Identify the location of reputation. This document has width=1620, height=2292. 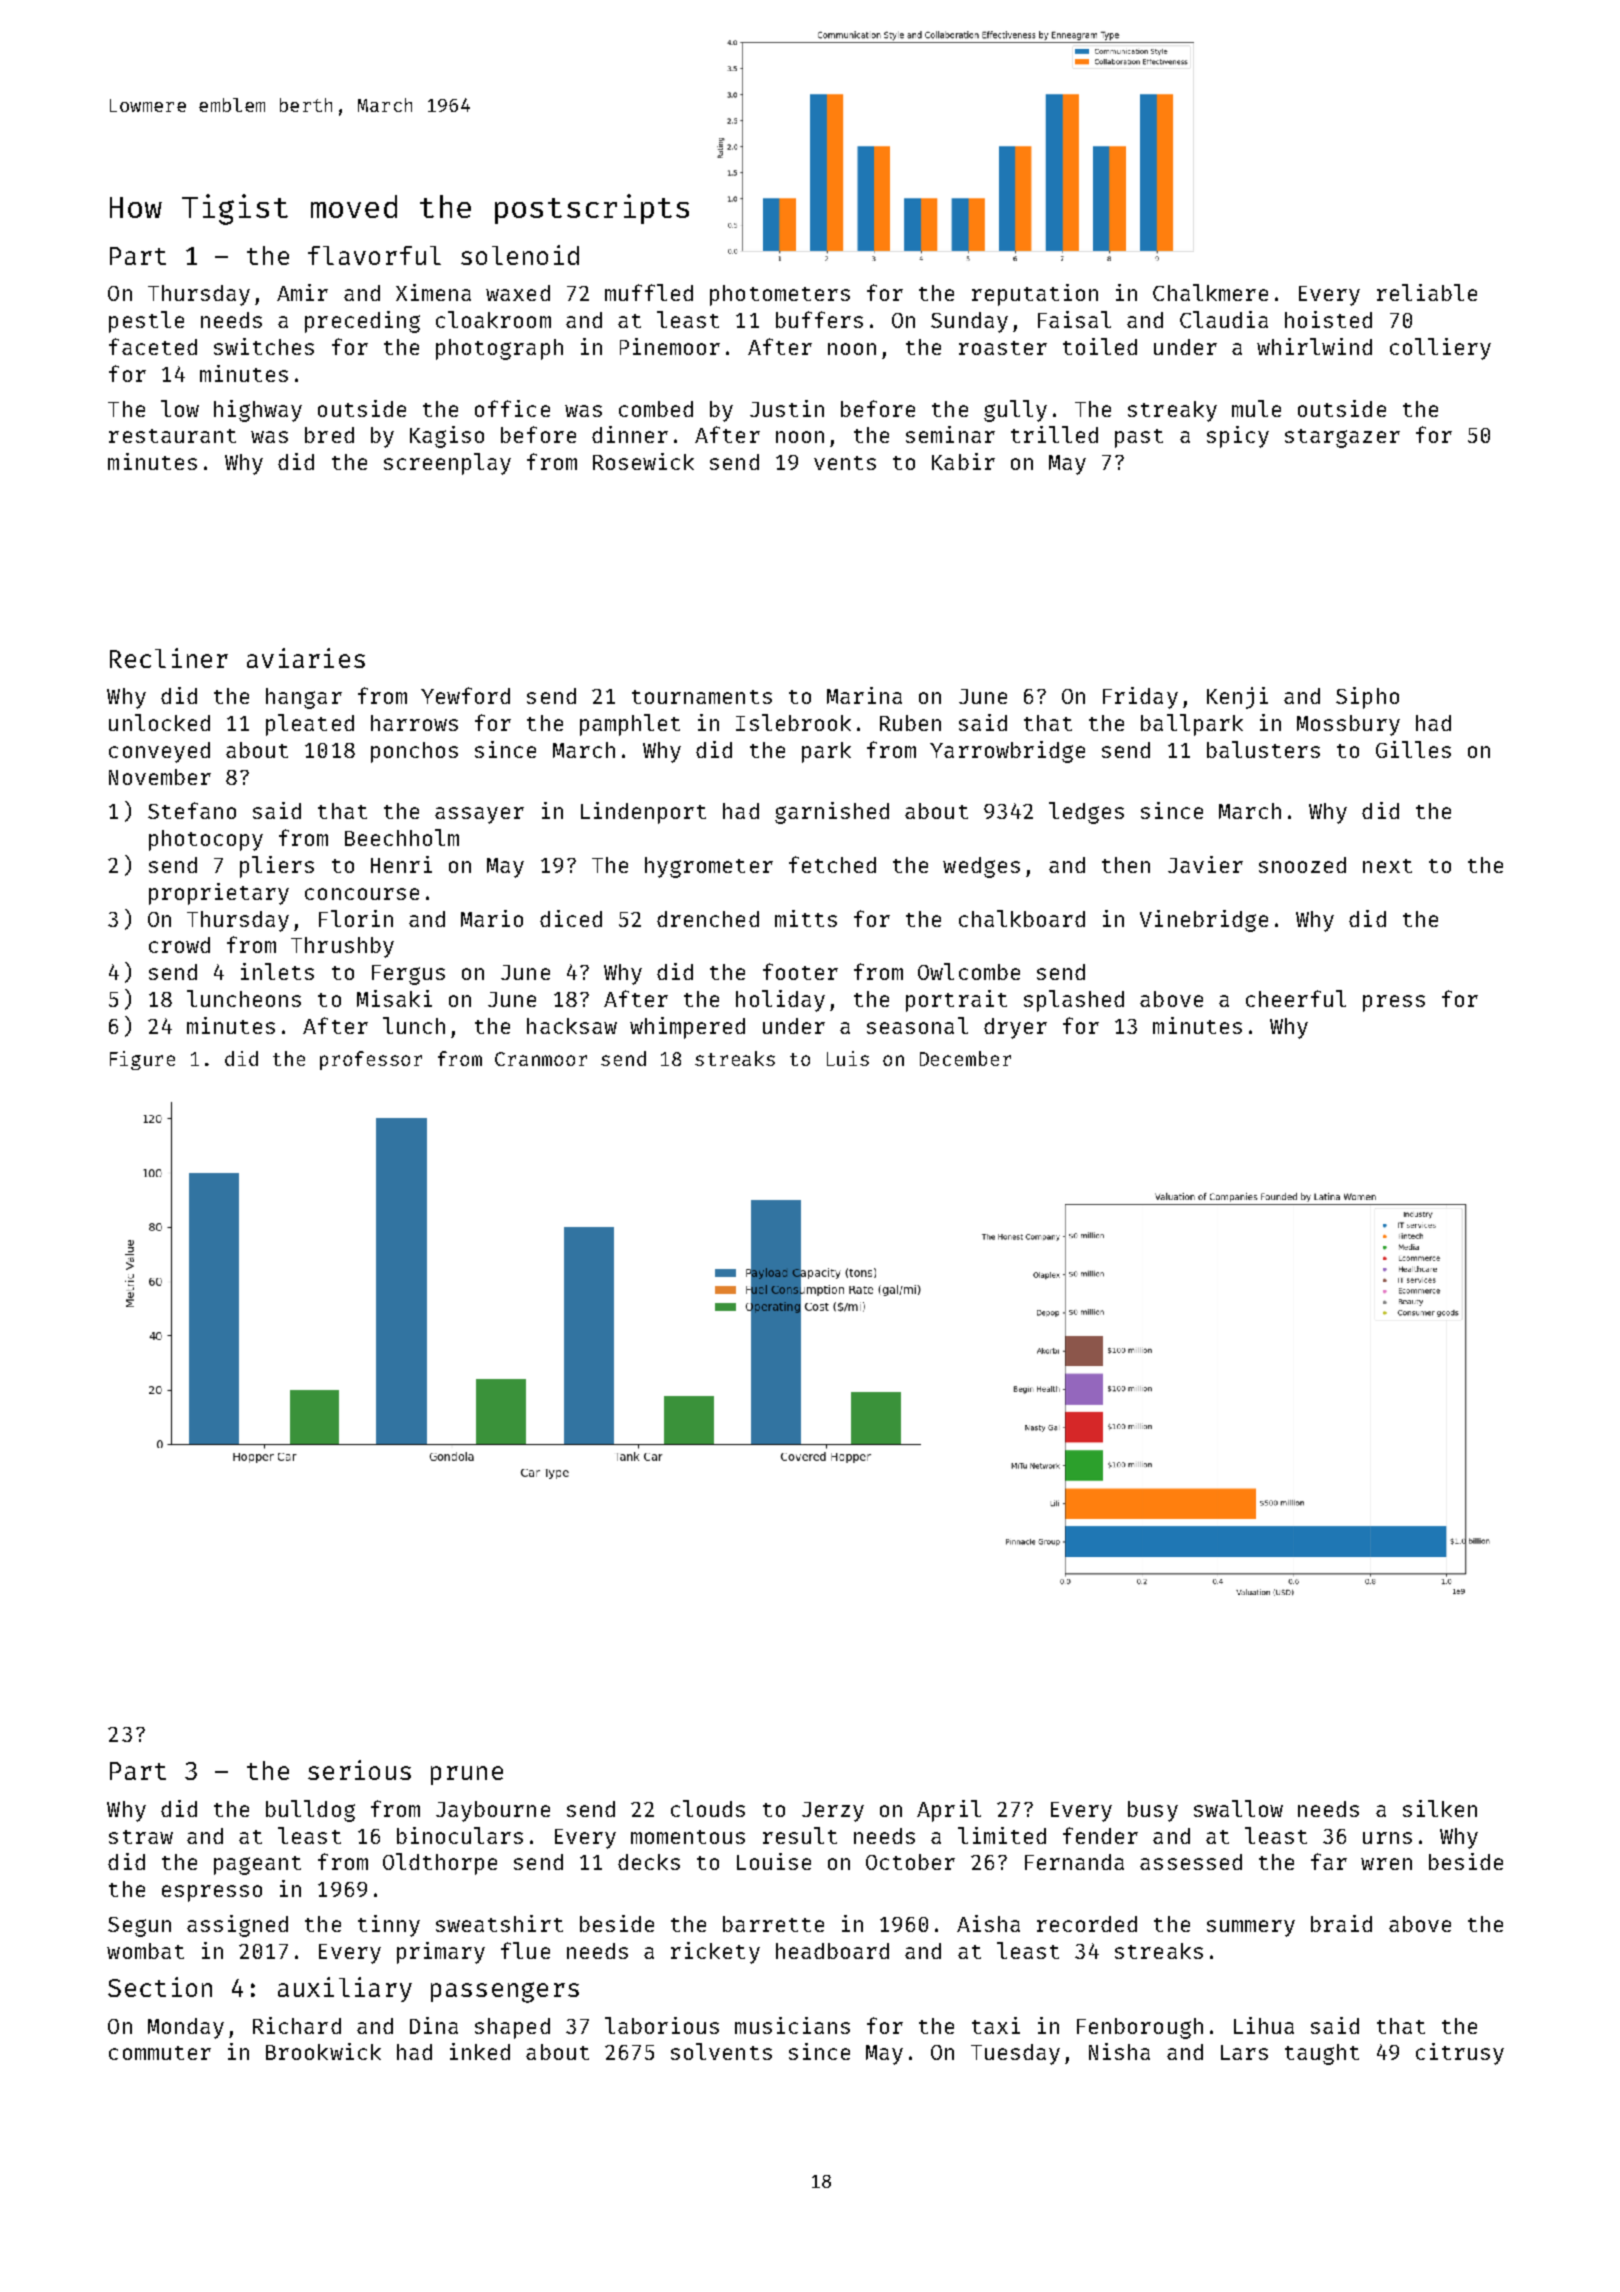
(1035, 295).
